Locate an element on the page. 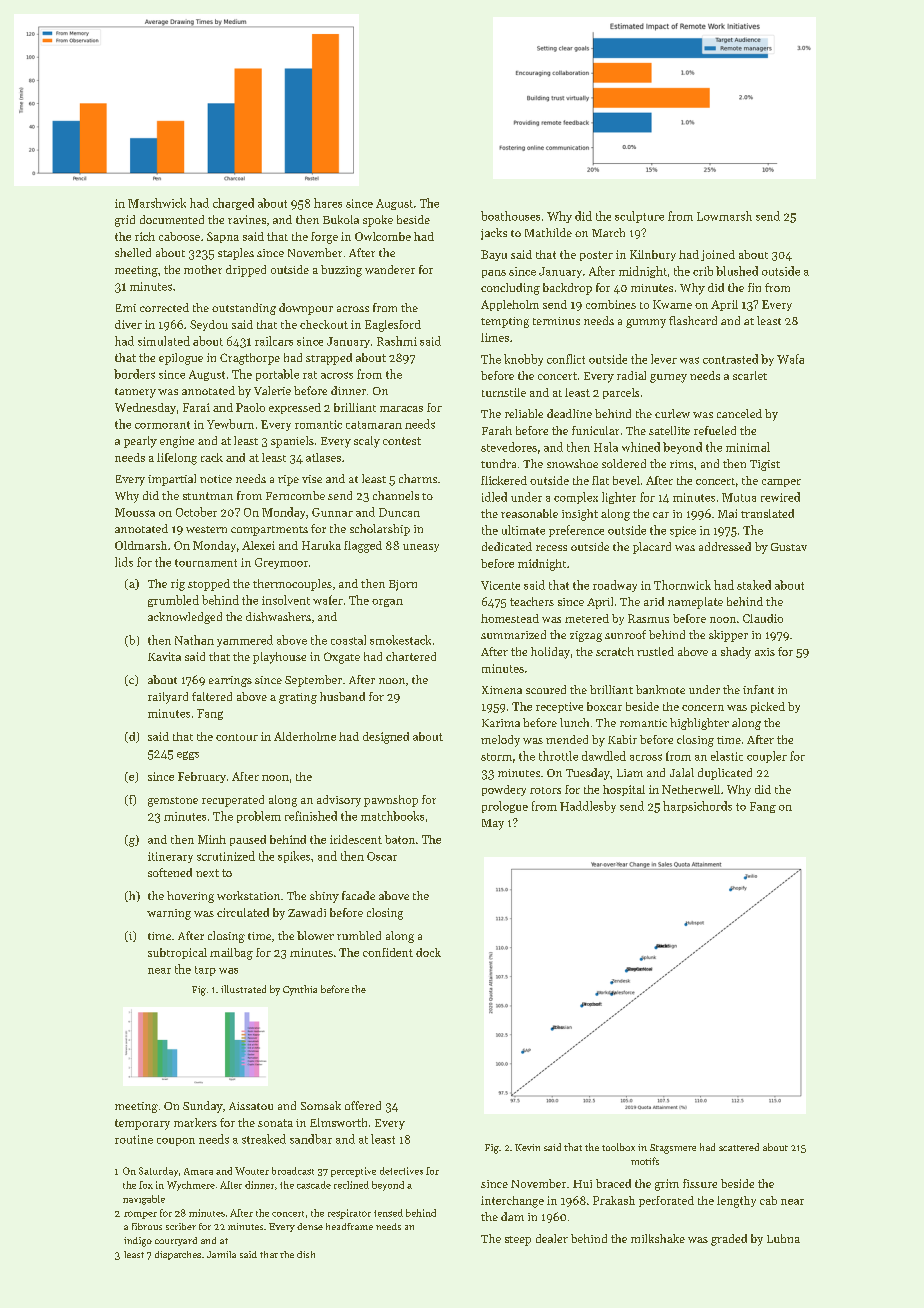 This page has height=1308, width=924. softened is located at coordinates (170, 872).
